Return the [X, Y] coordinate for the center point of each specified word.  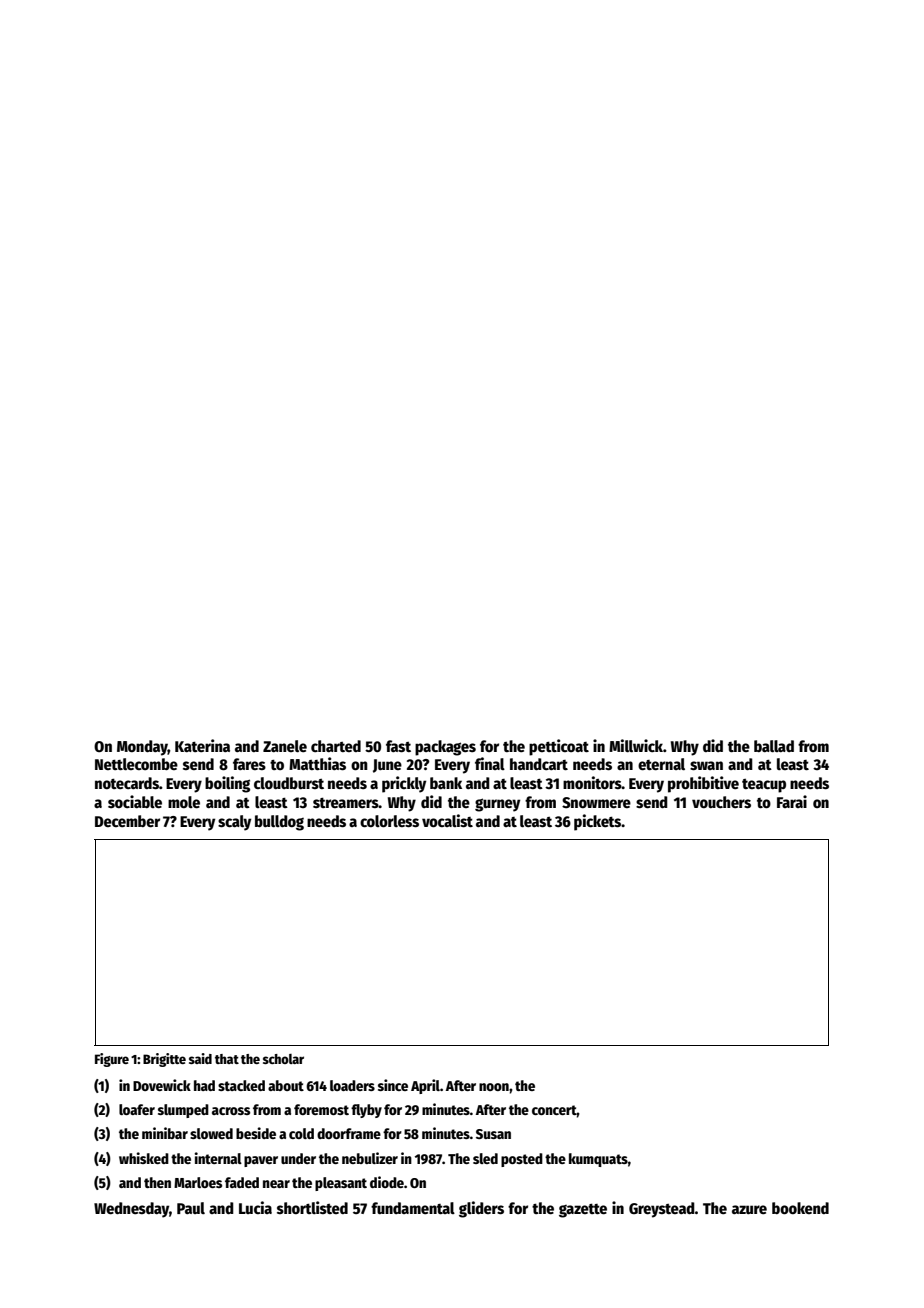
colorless [389, 821]
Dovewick [162, 1085]
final [490, 763]
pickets [597, 822]
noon [494, 1087]
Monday [142, 748]
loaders [352, 1085]
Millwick [636, 745]
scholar [283, 1059]
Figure [112, 1060]
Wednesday [131, 1210]
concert [554, 1110]
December [127, 821]
